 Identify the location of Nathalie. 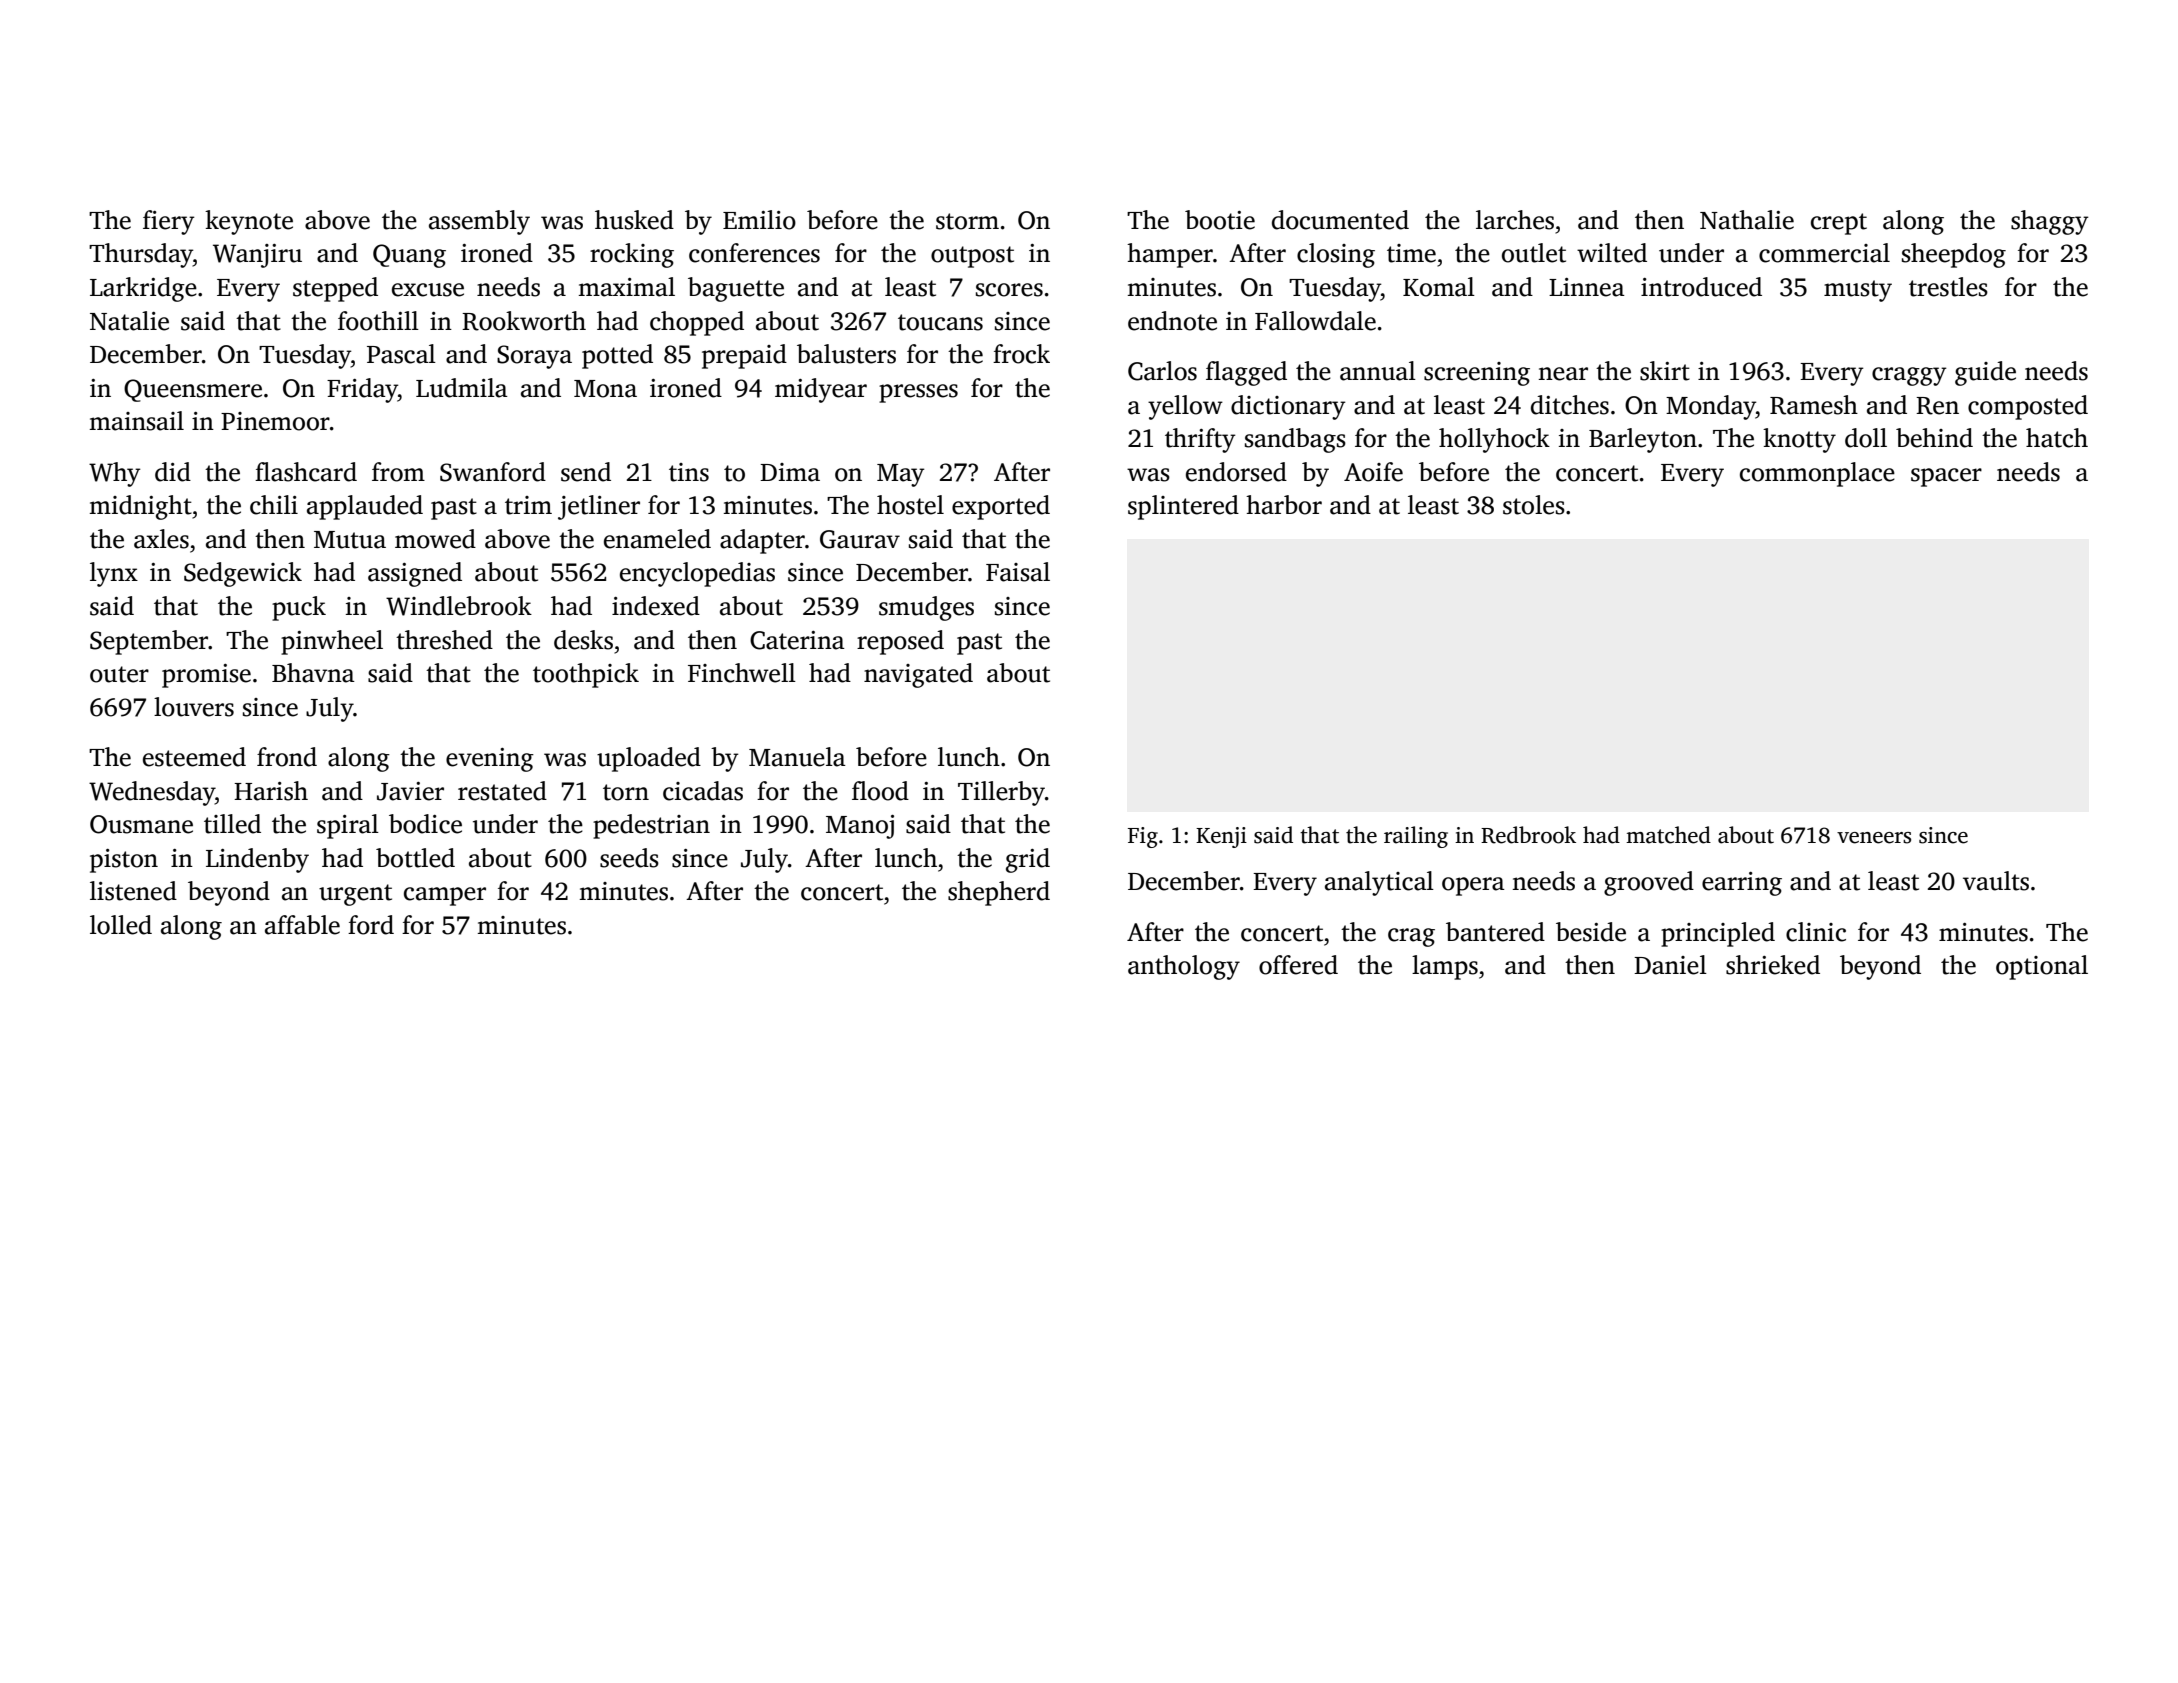
(1747, 220).
